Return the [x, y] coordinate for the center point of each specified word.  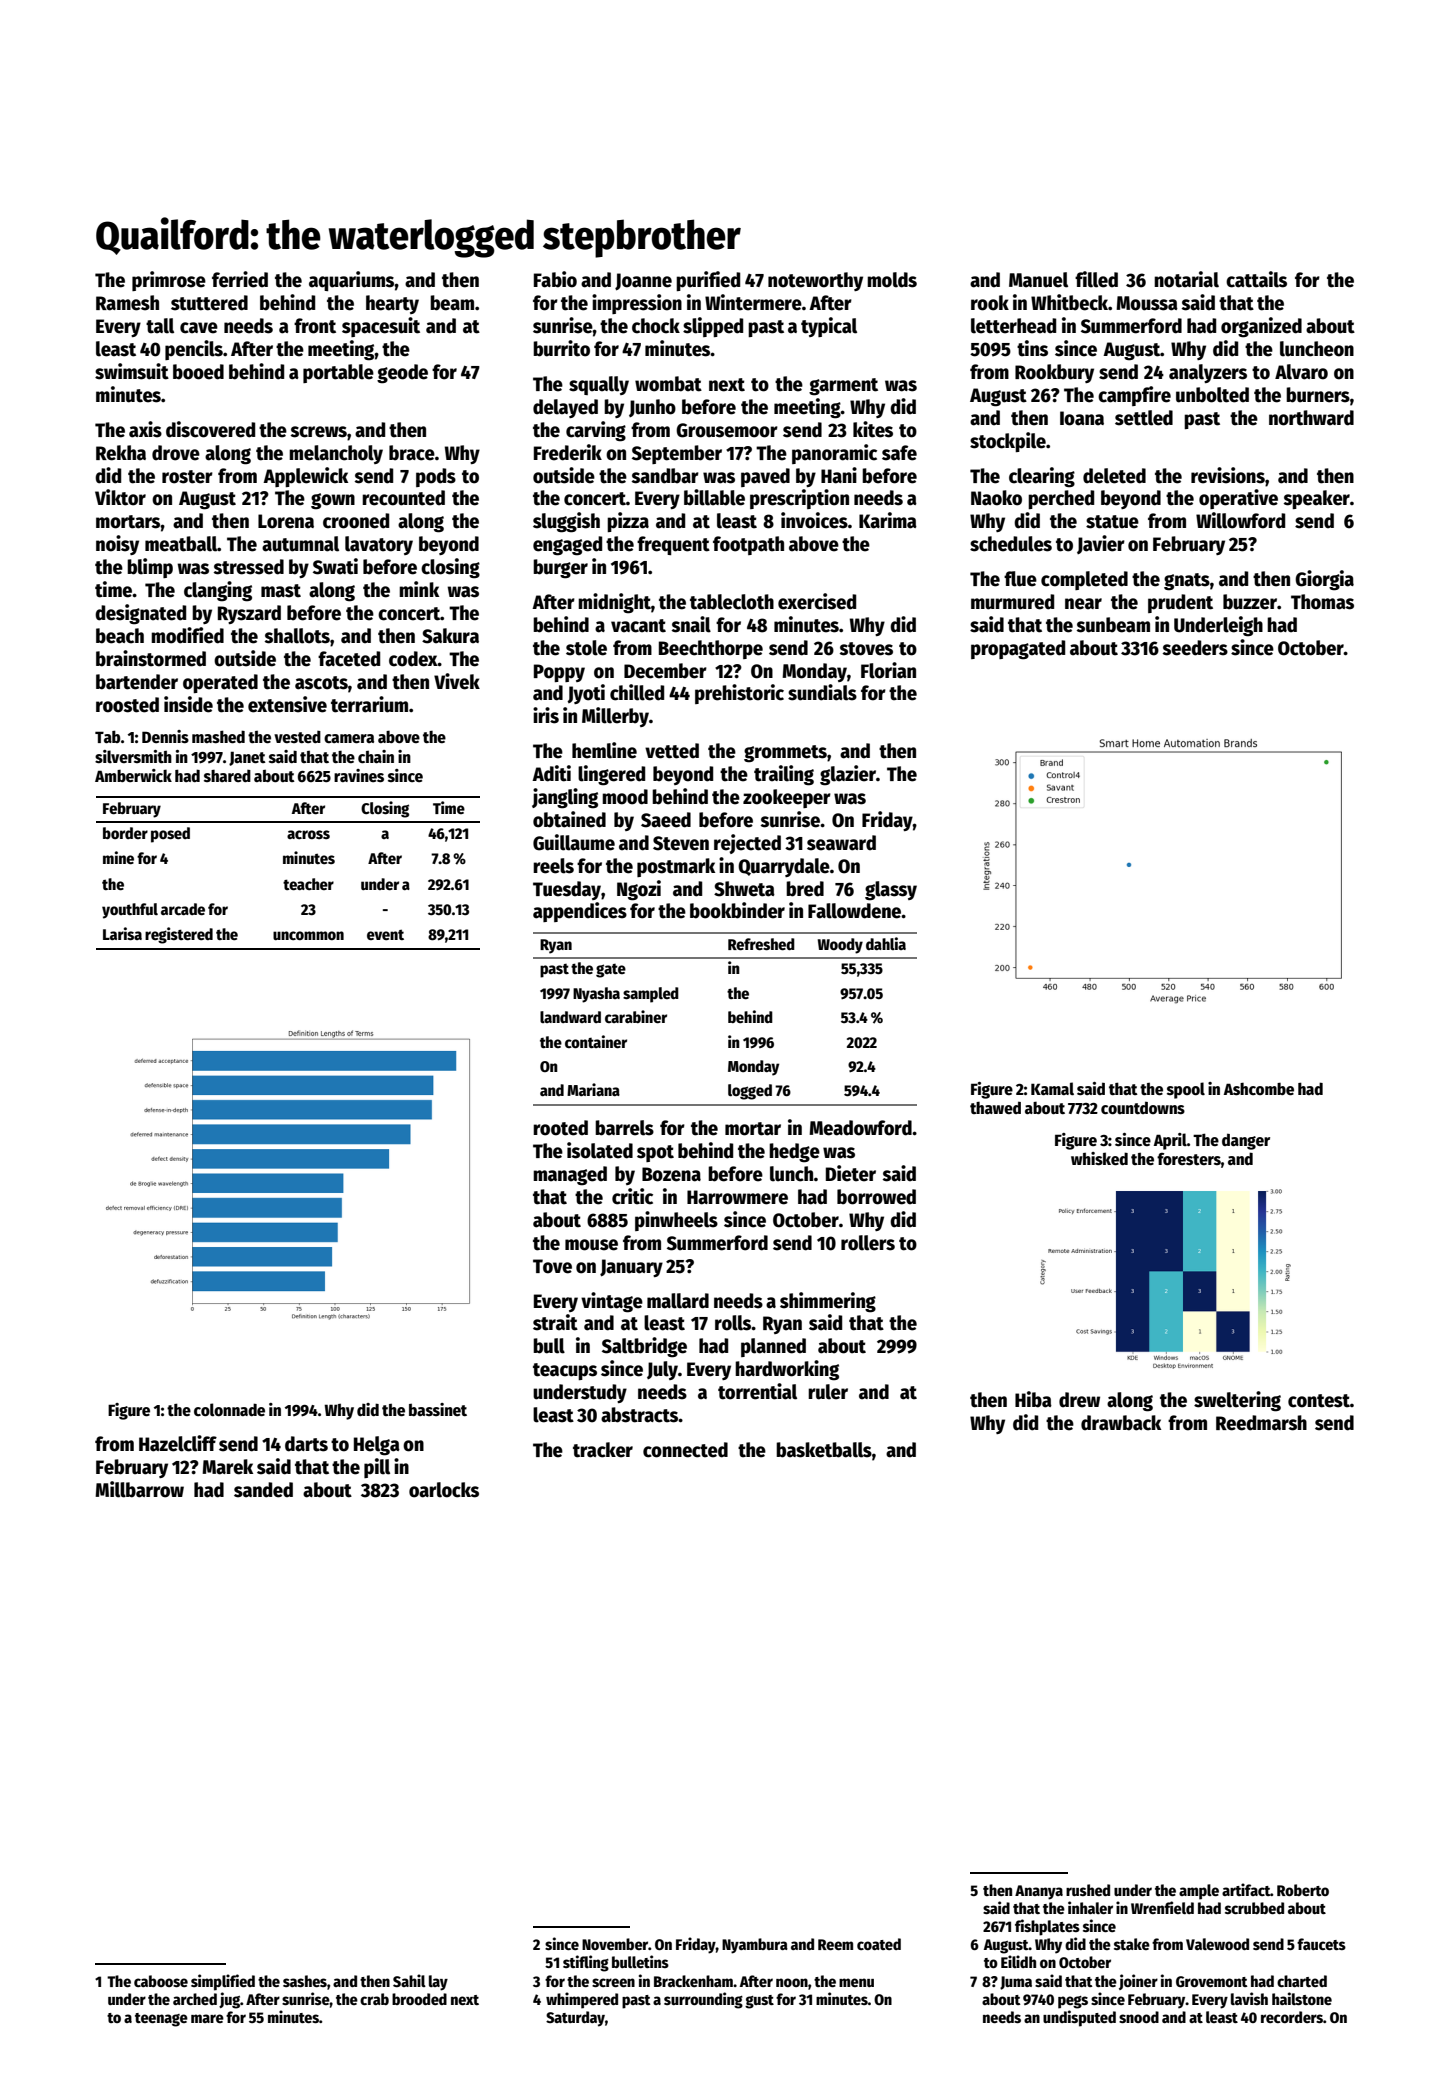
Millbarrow [139, 1489]
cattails [1256, 279]
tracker [603, 1450]
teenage [161, 2020]
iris [546, 715]
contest [1319, 1401]
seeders [1195, 648]
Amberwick [133, 775]
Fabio [555, 279]
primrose [169, 281]
